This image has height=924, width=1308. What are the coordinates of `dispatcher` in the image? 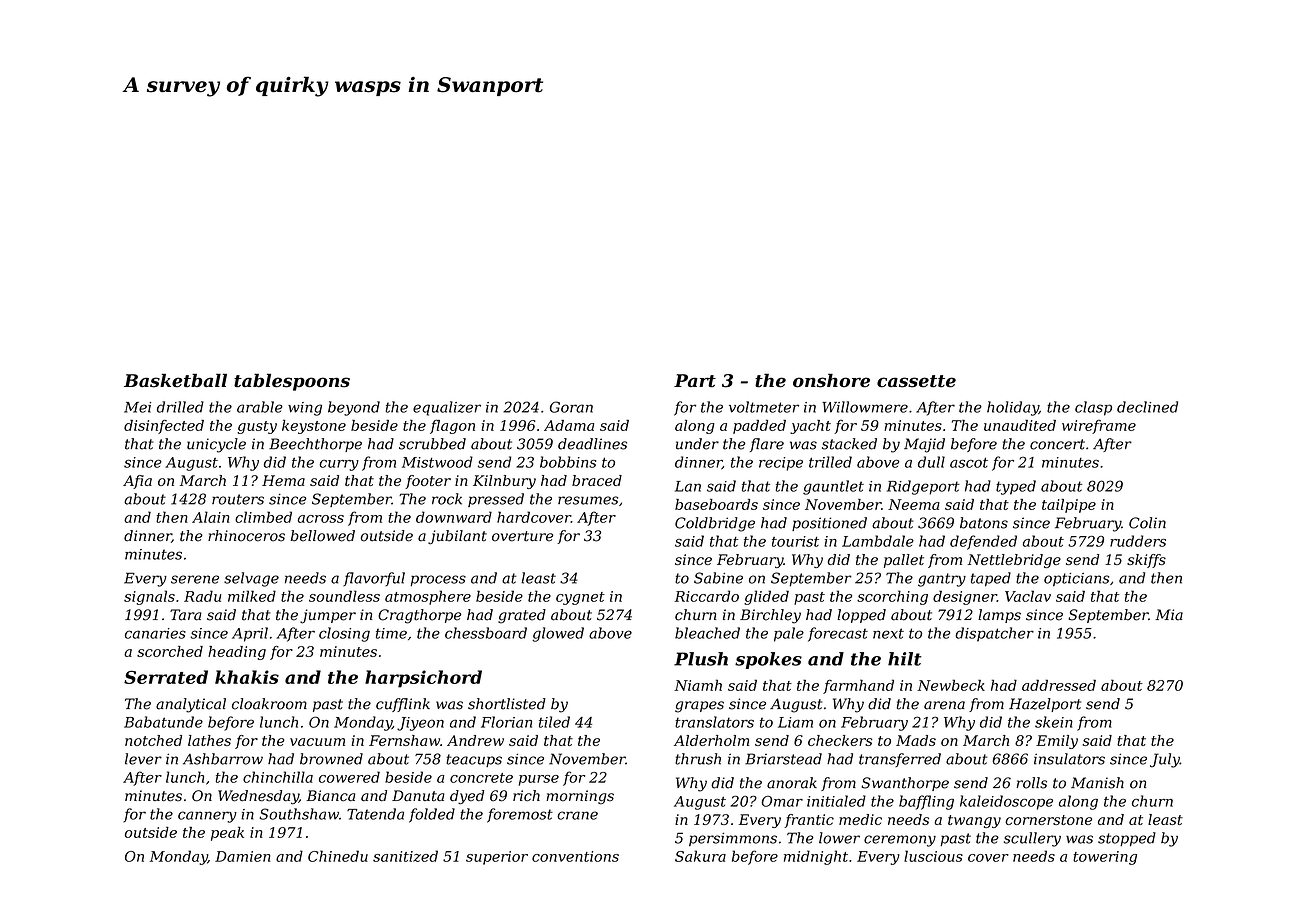 It's located at (994, 634).
